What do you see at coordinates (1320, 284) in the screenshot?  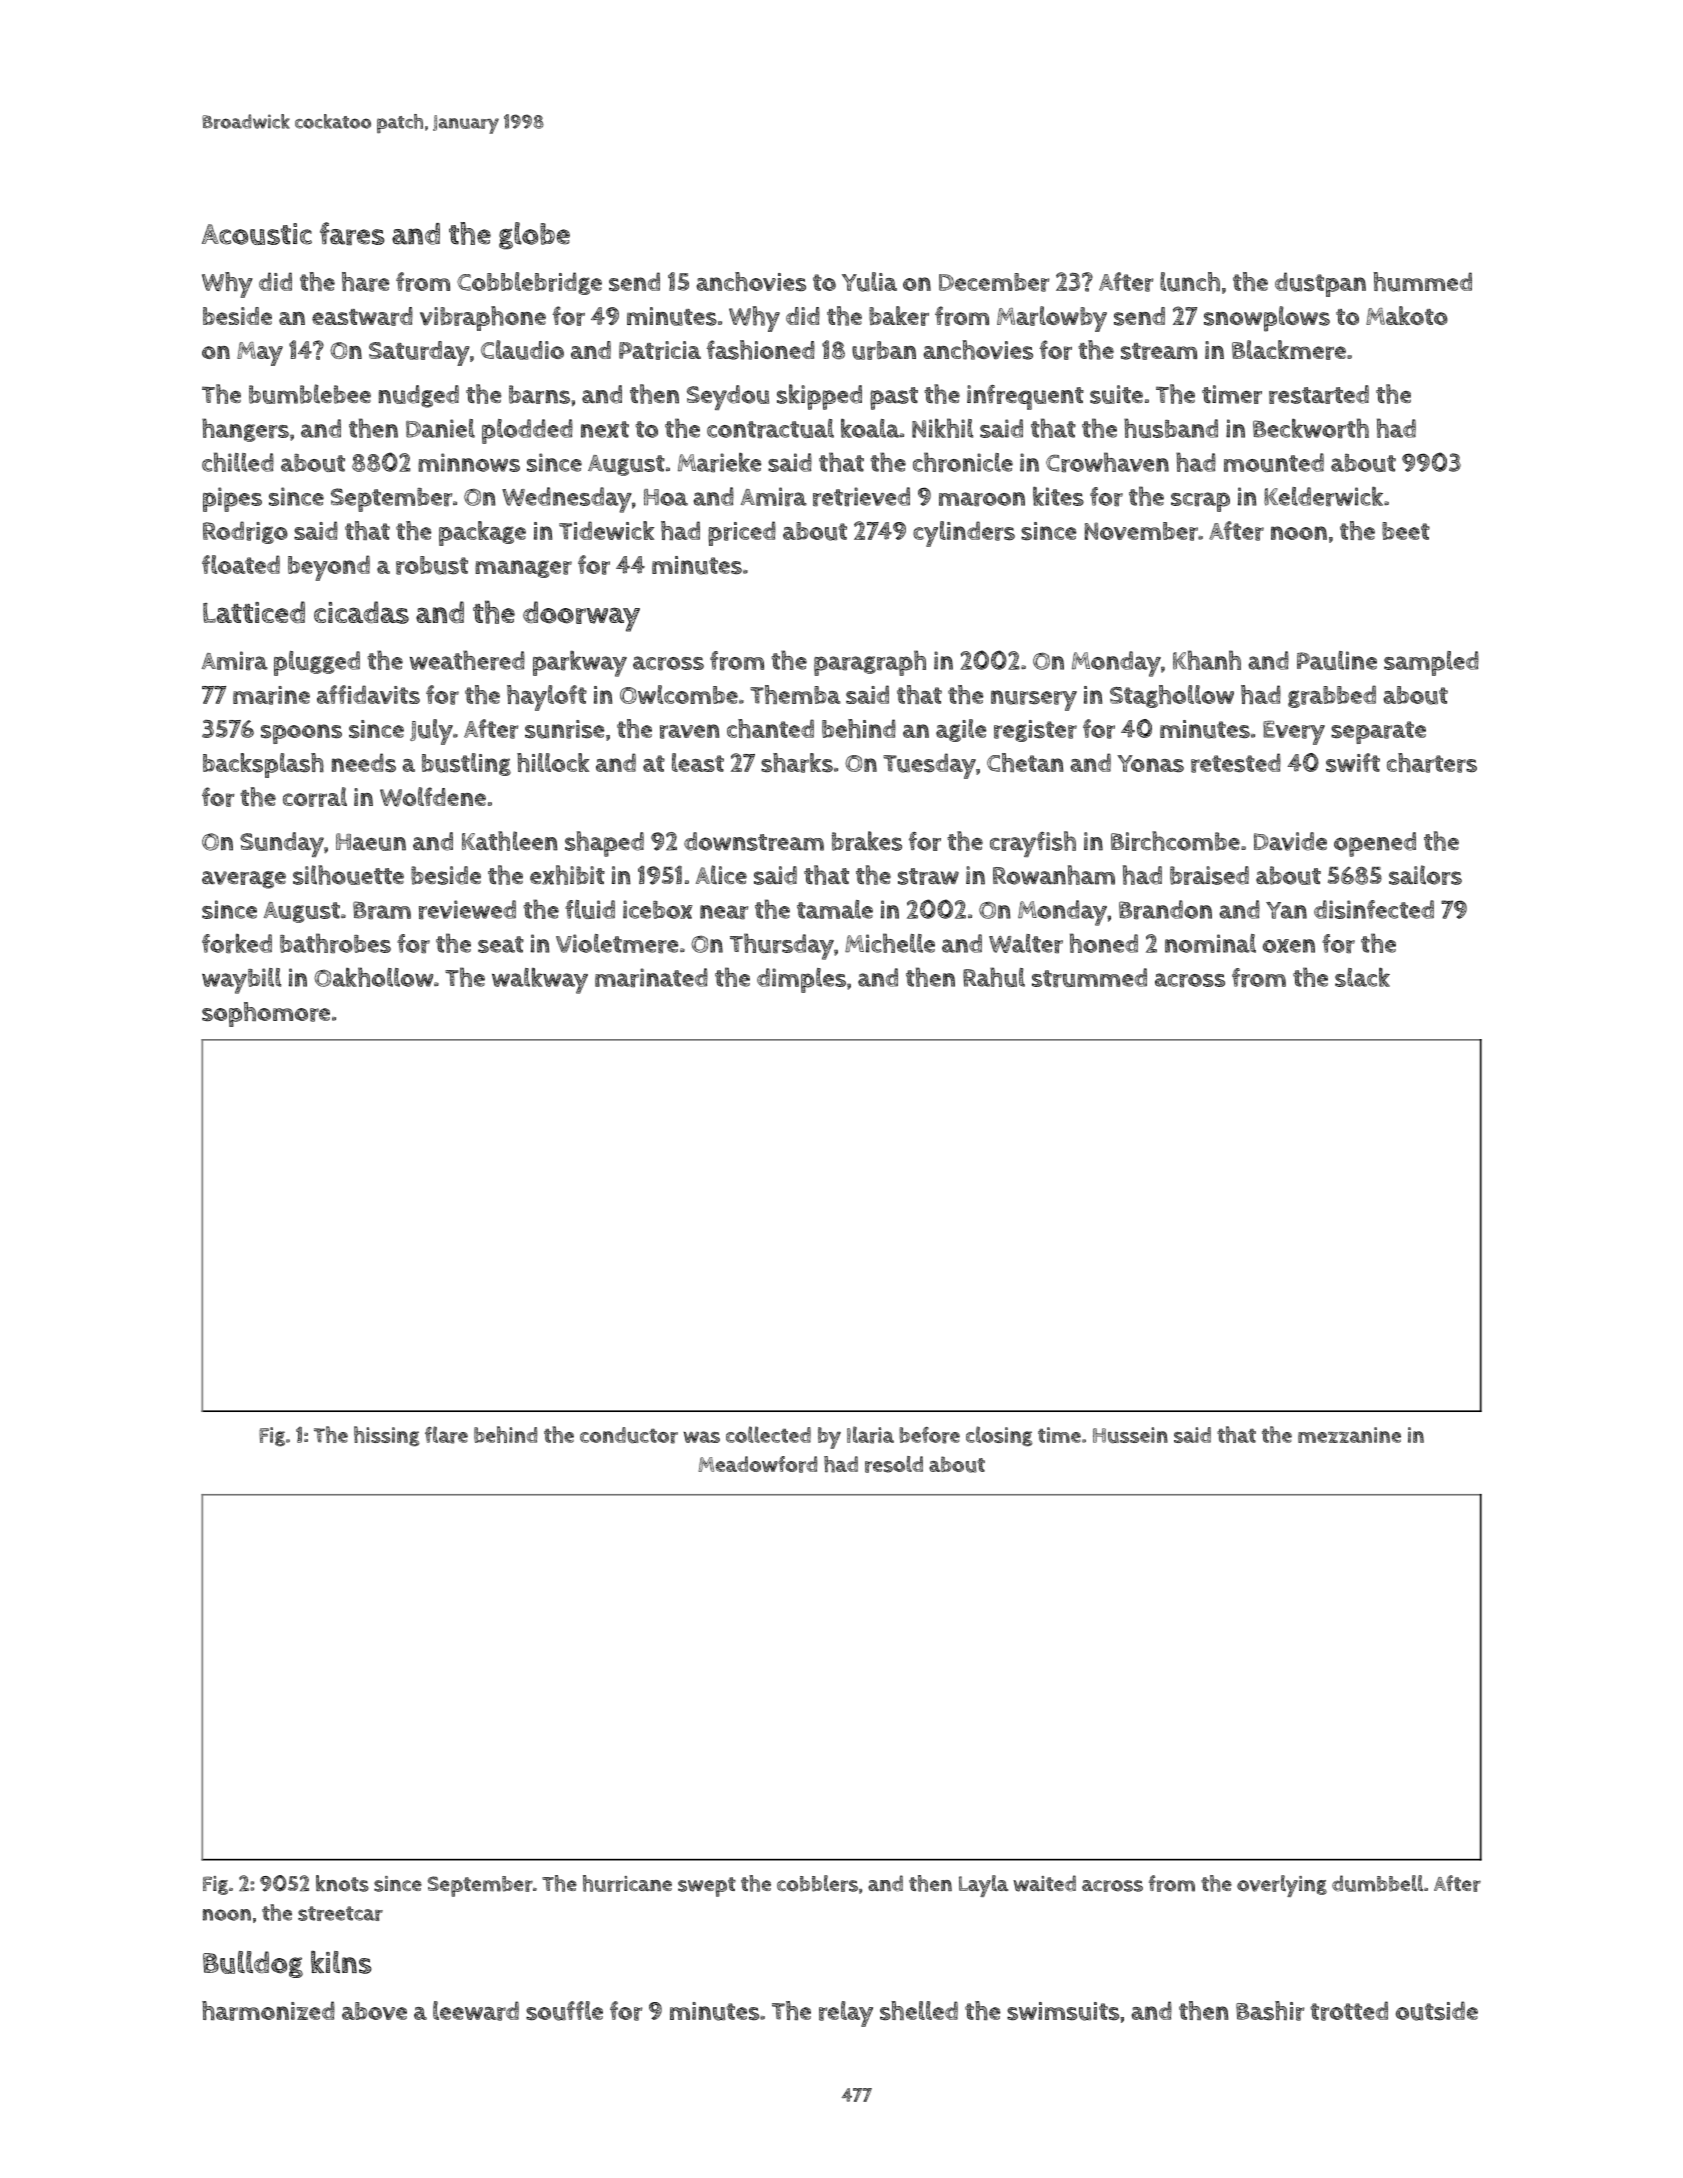 I see `dustpan` at bounding box center [1320, 284].
